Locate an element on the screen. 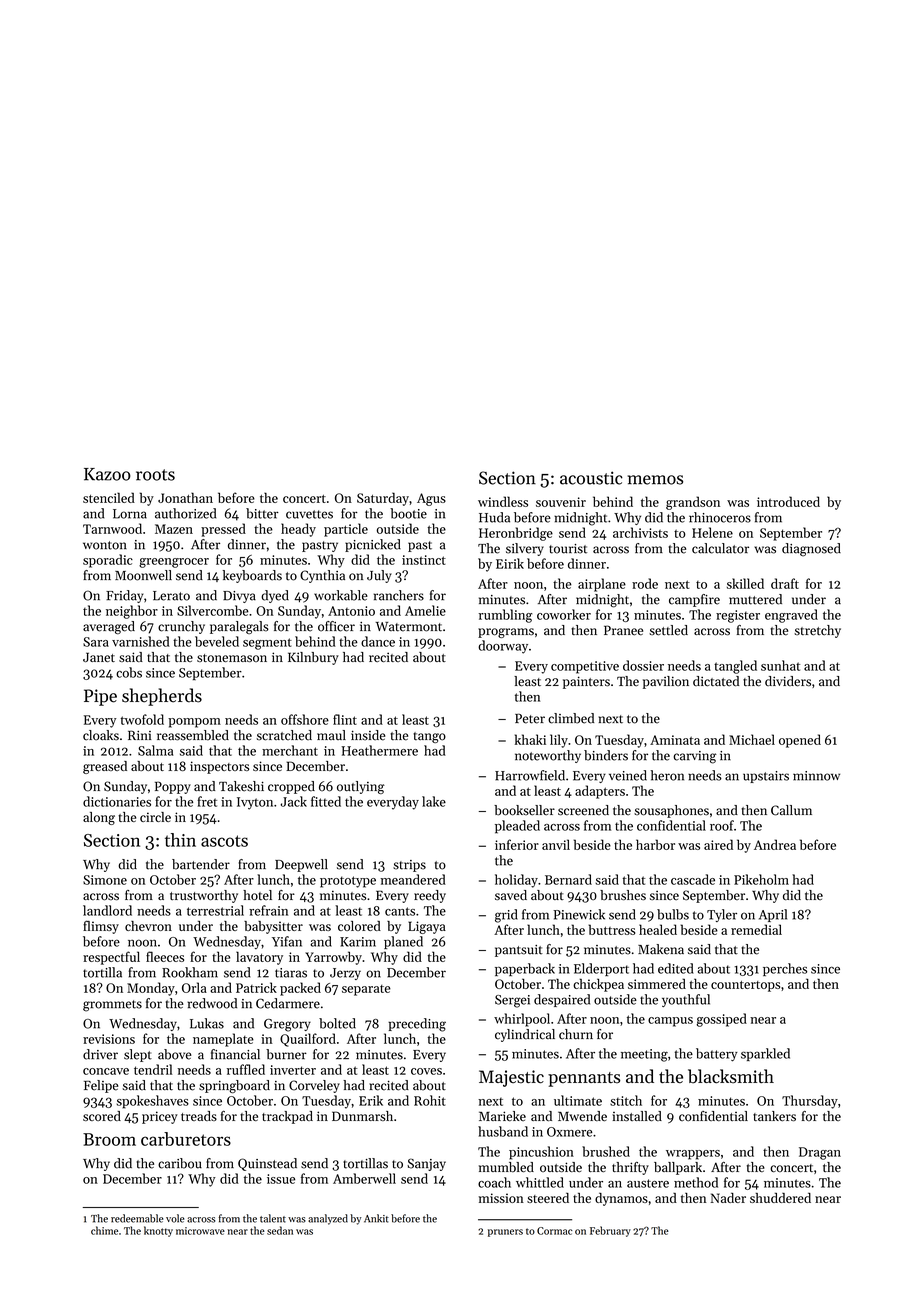  Rookham is located at coordinates (190, 972).
